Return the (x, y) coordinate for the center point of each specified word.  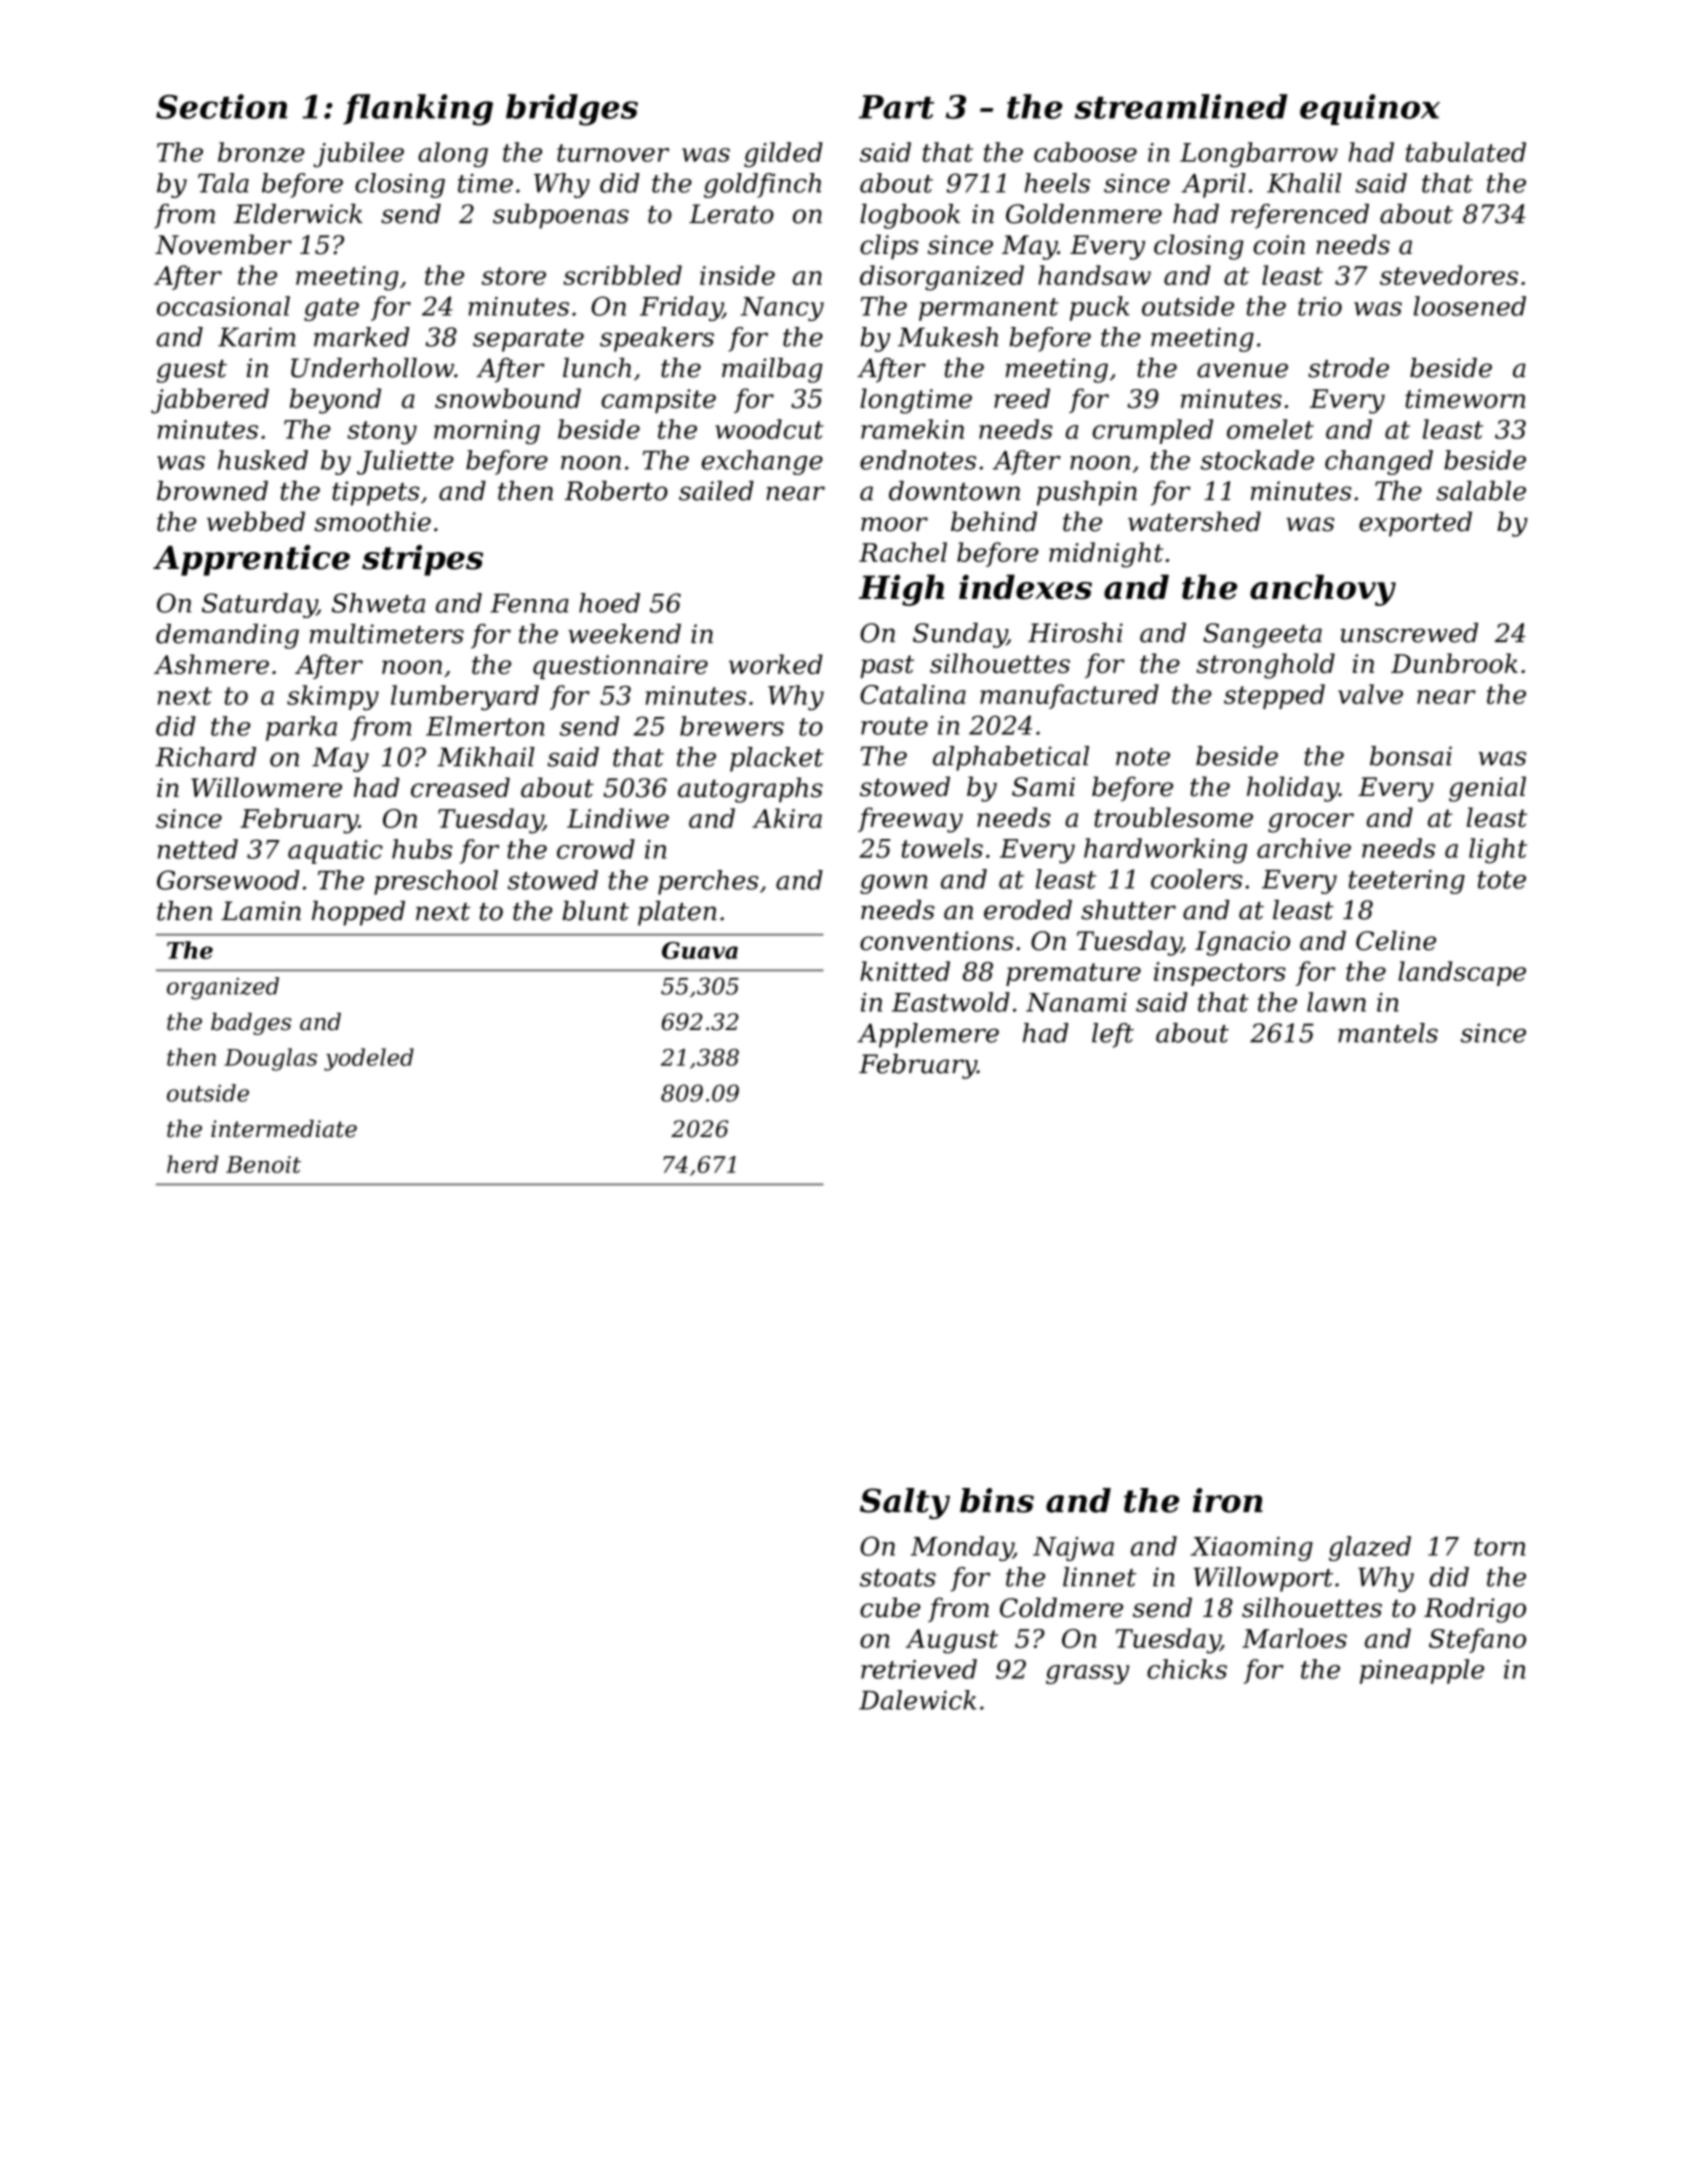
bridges (572, 110)
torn (1499, 1547)
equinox (1370, 109)
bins (997, 1500)
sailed (716, 491)
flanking (418, 110)
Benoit (263, 1164)
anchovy (1323, 590)
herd (192, 1164)
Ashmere (211, 664)
